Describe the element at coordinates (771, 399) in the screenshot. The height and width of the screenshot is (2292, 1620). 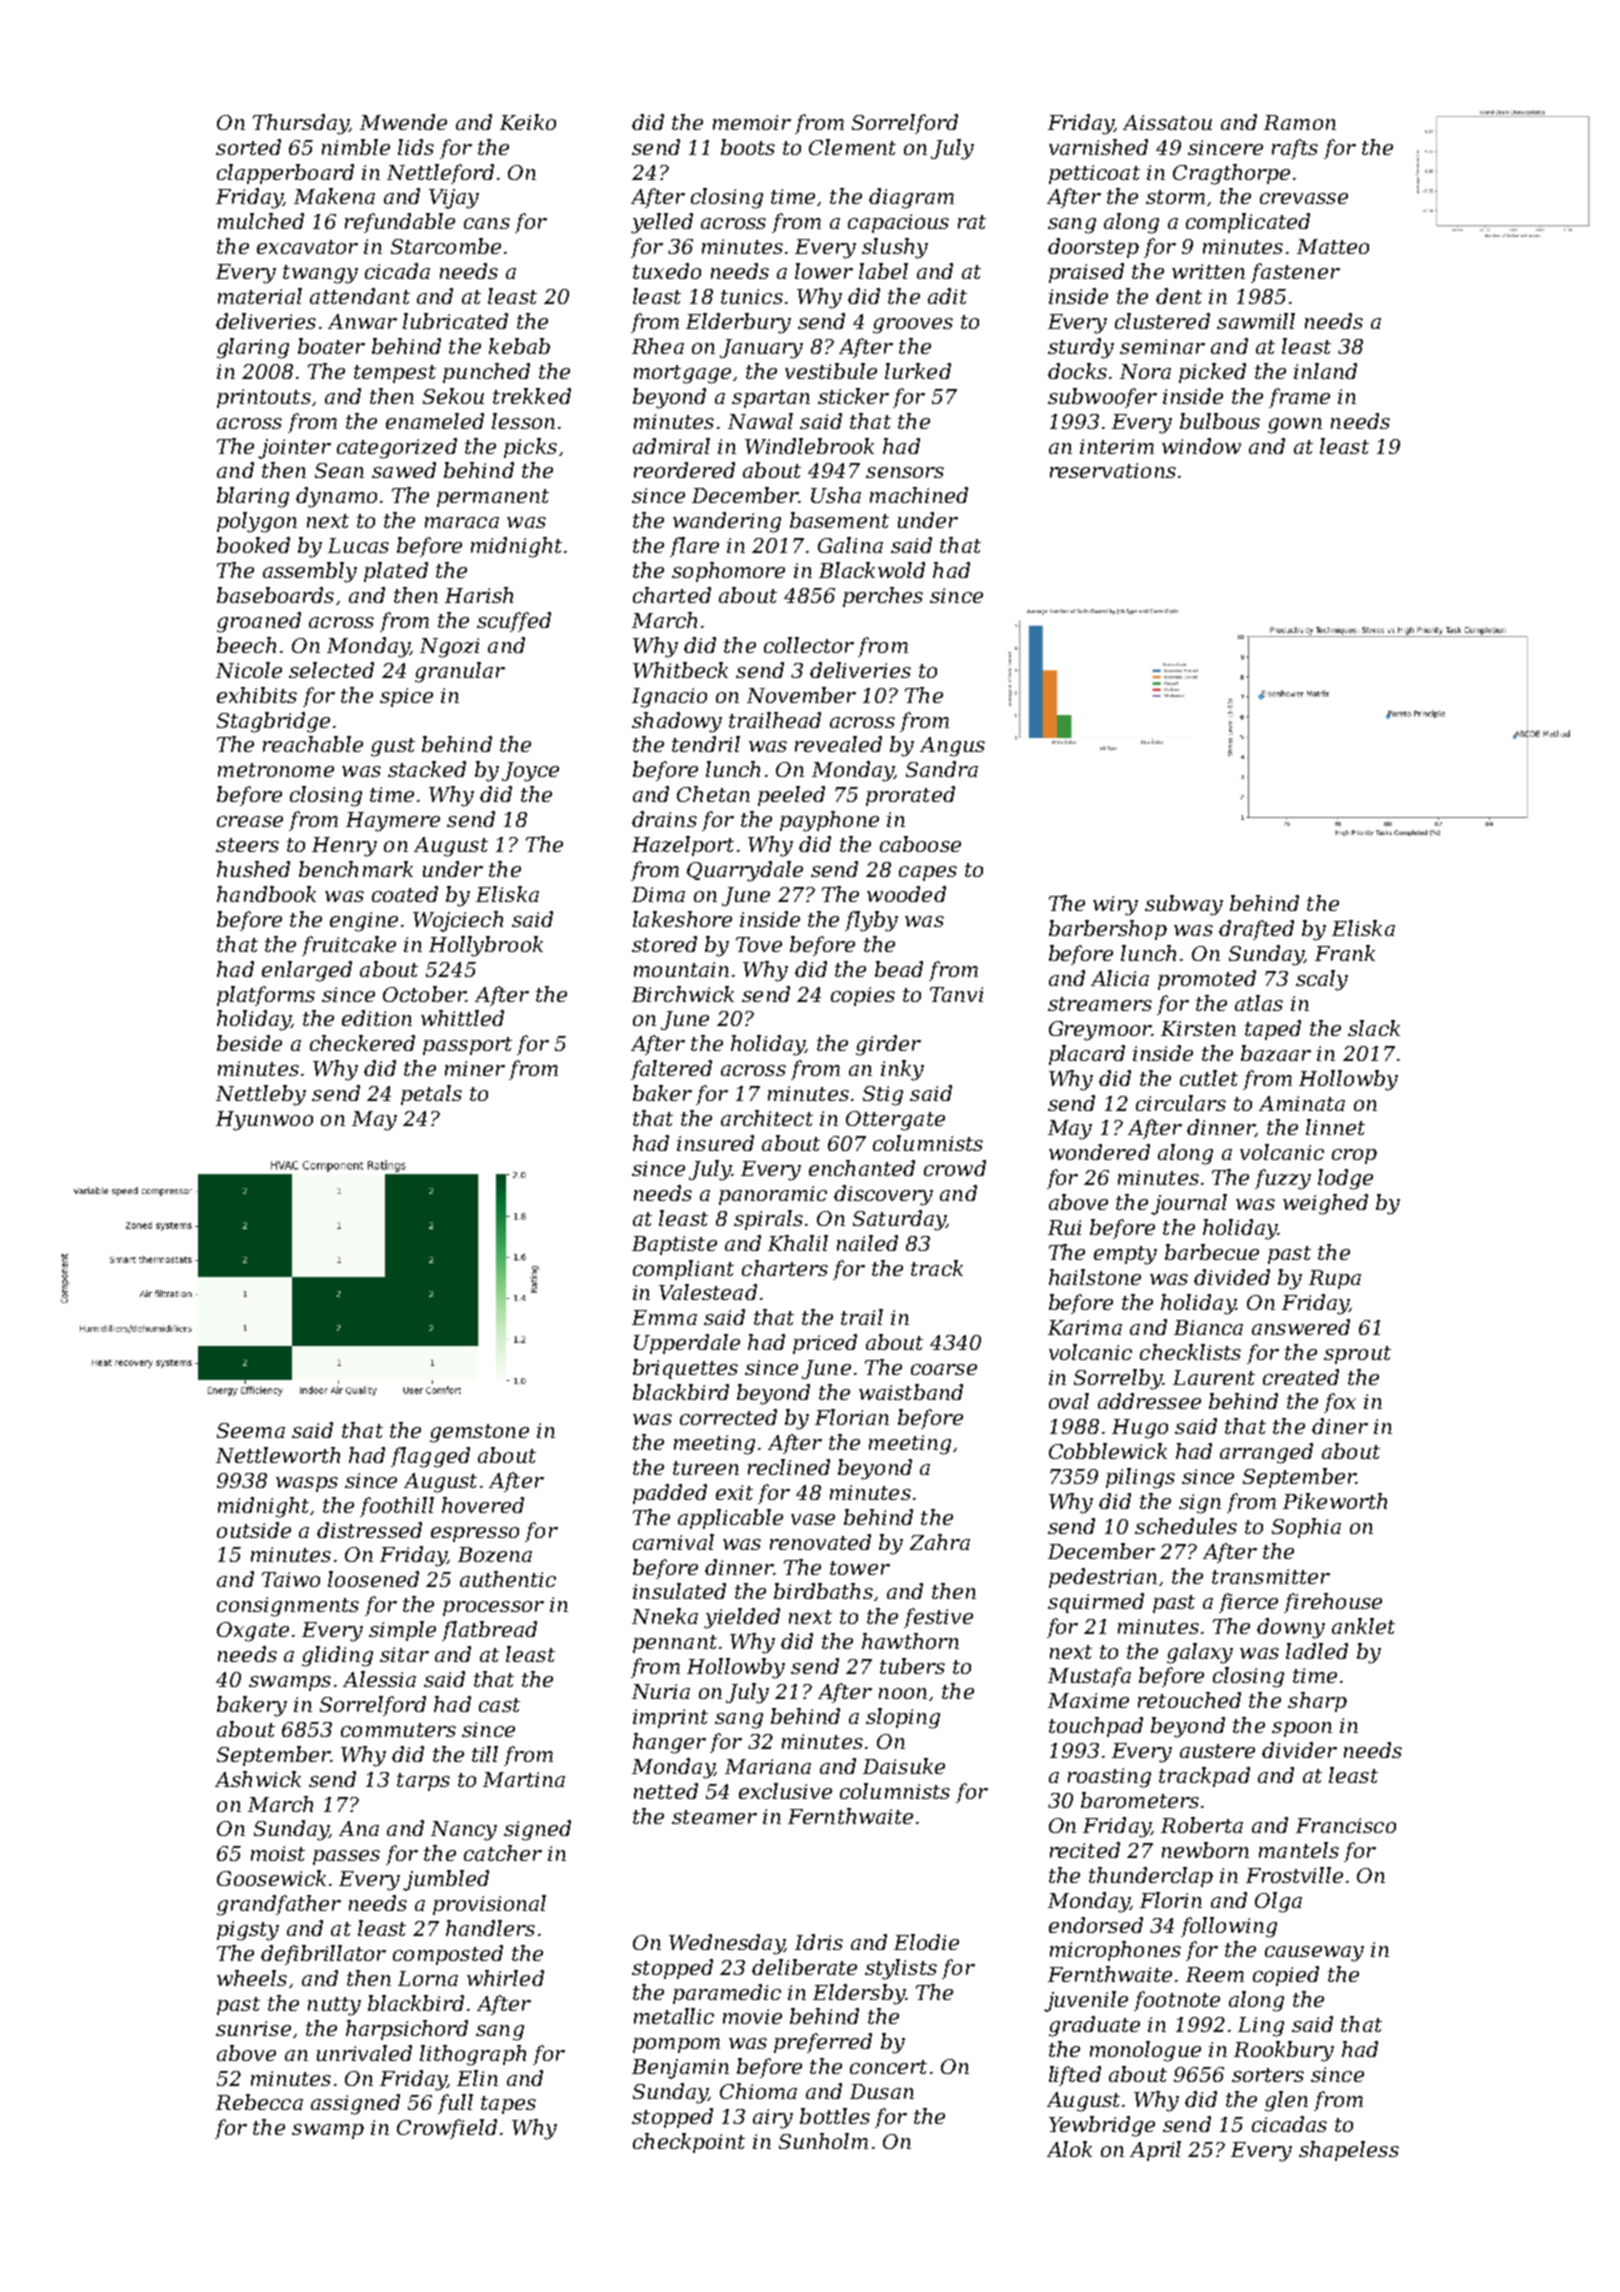
I see `spartan` at that location.
